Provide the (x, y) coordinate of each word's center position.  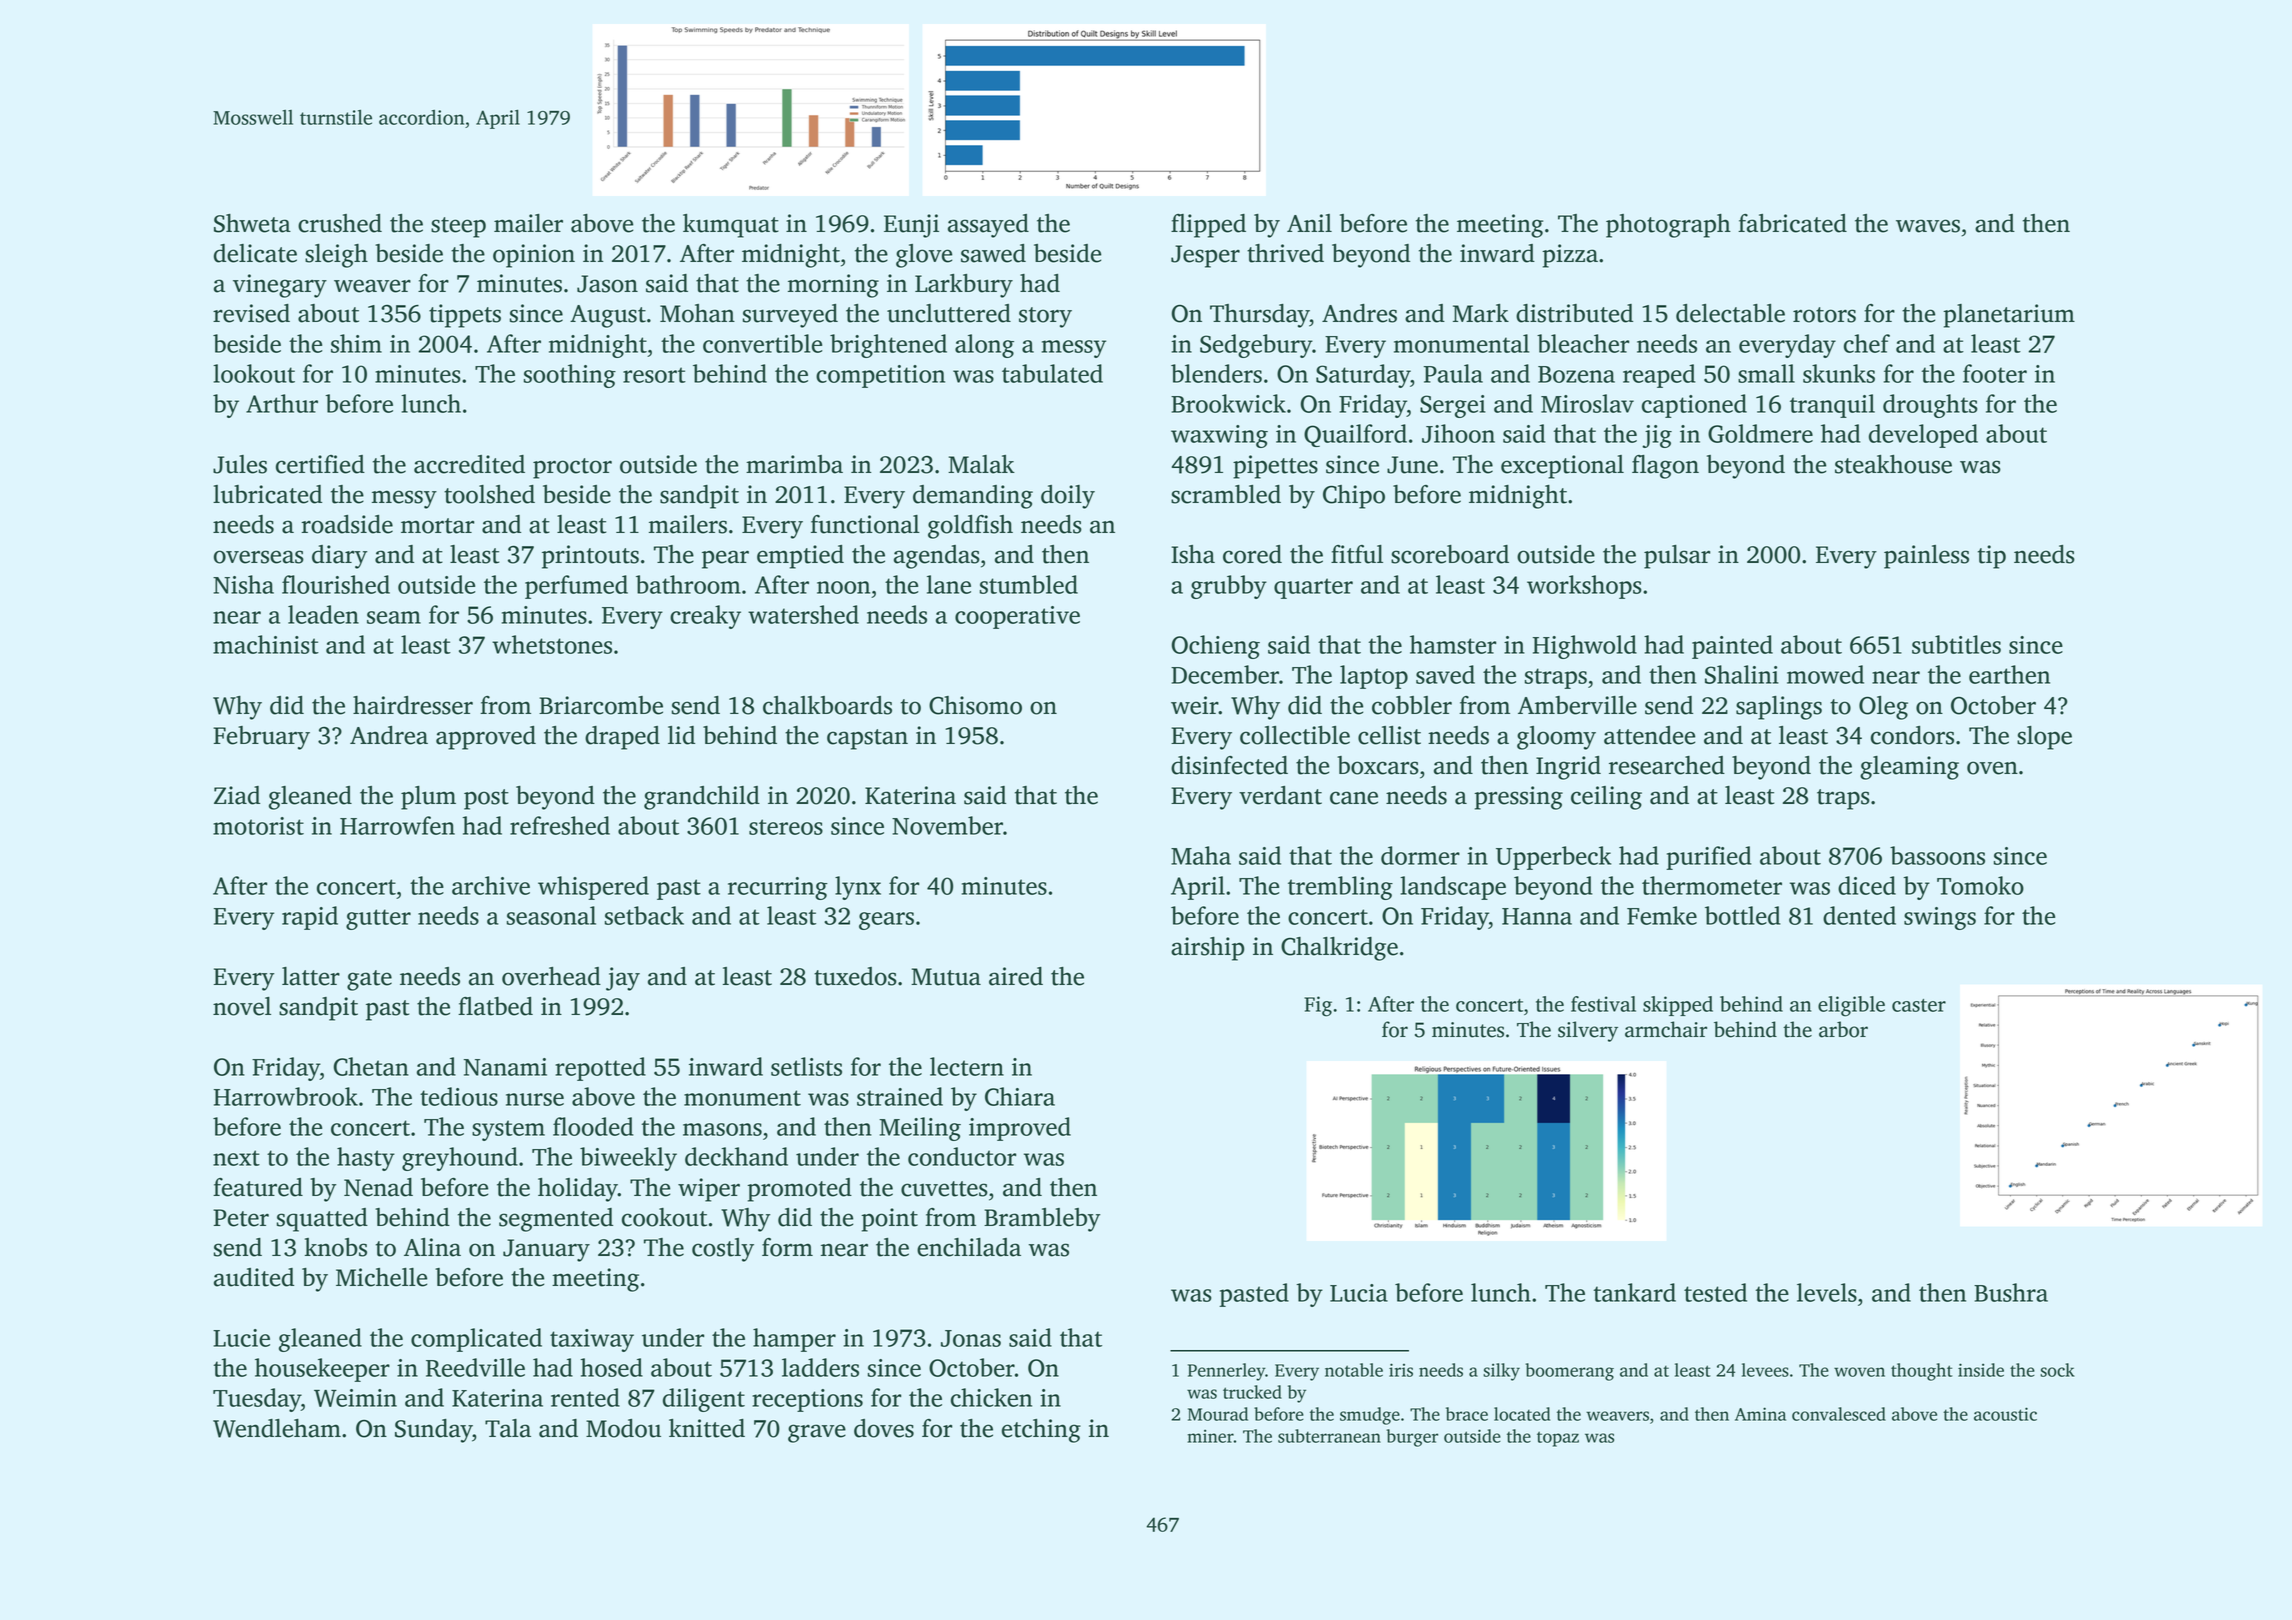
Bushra (2011, 1292)
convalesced (1839, 1414)
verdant (1280, 795)
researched (1667, 765)
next (236, 1158)
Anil (1309, 223)
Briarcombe (601, 705)
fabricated (1792, 223)
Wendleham (277, 1428)
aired (1016, 976)
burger (1412, 1438)
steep (458, 227)
